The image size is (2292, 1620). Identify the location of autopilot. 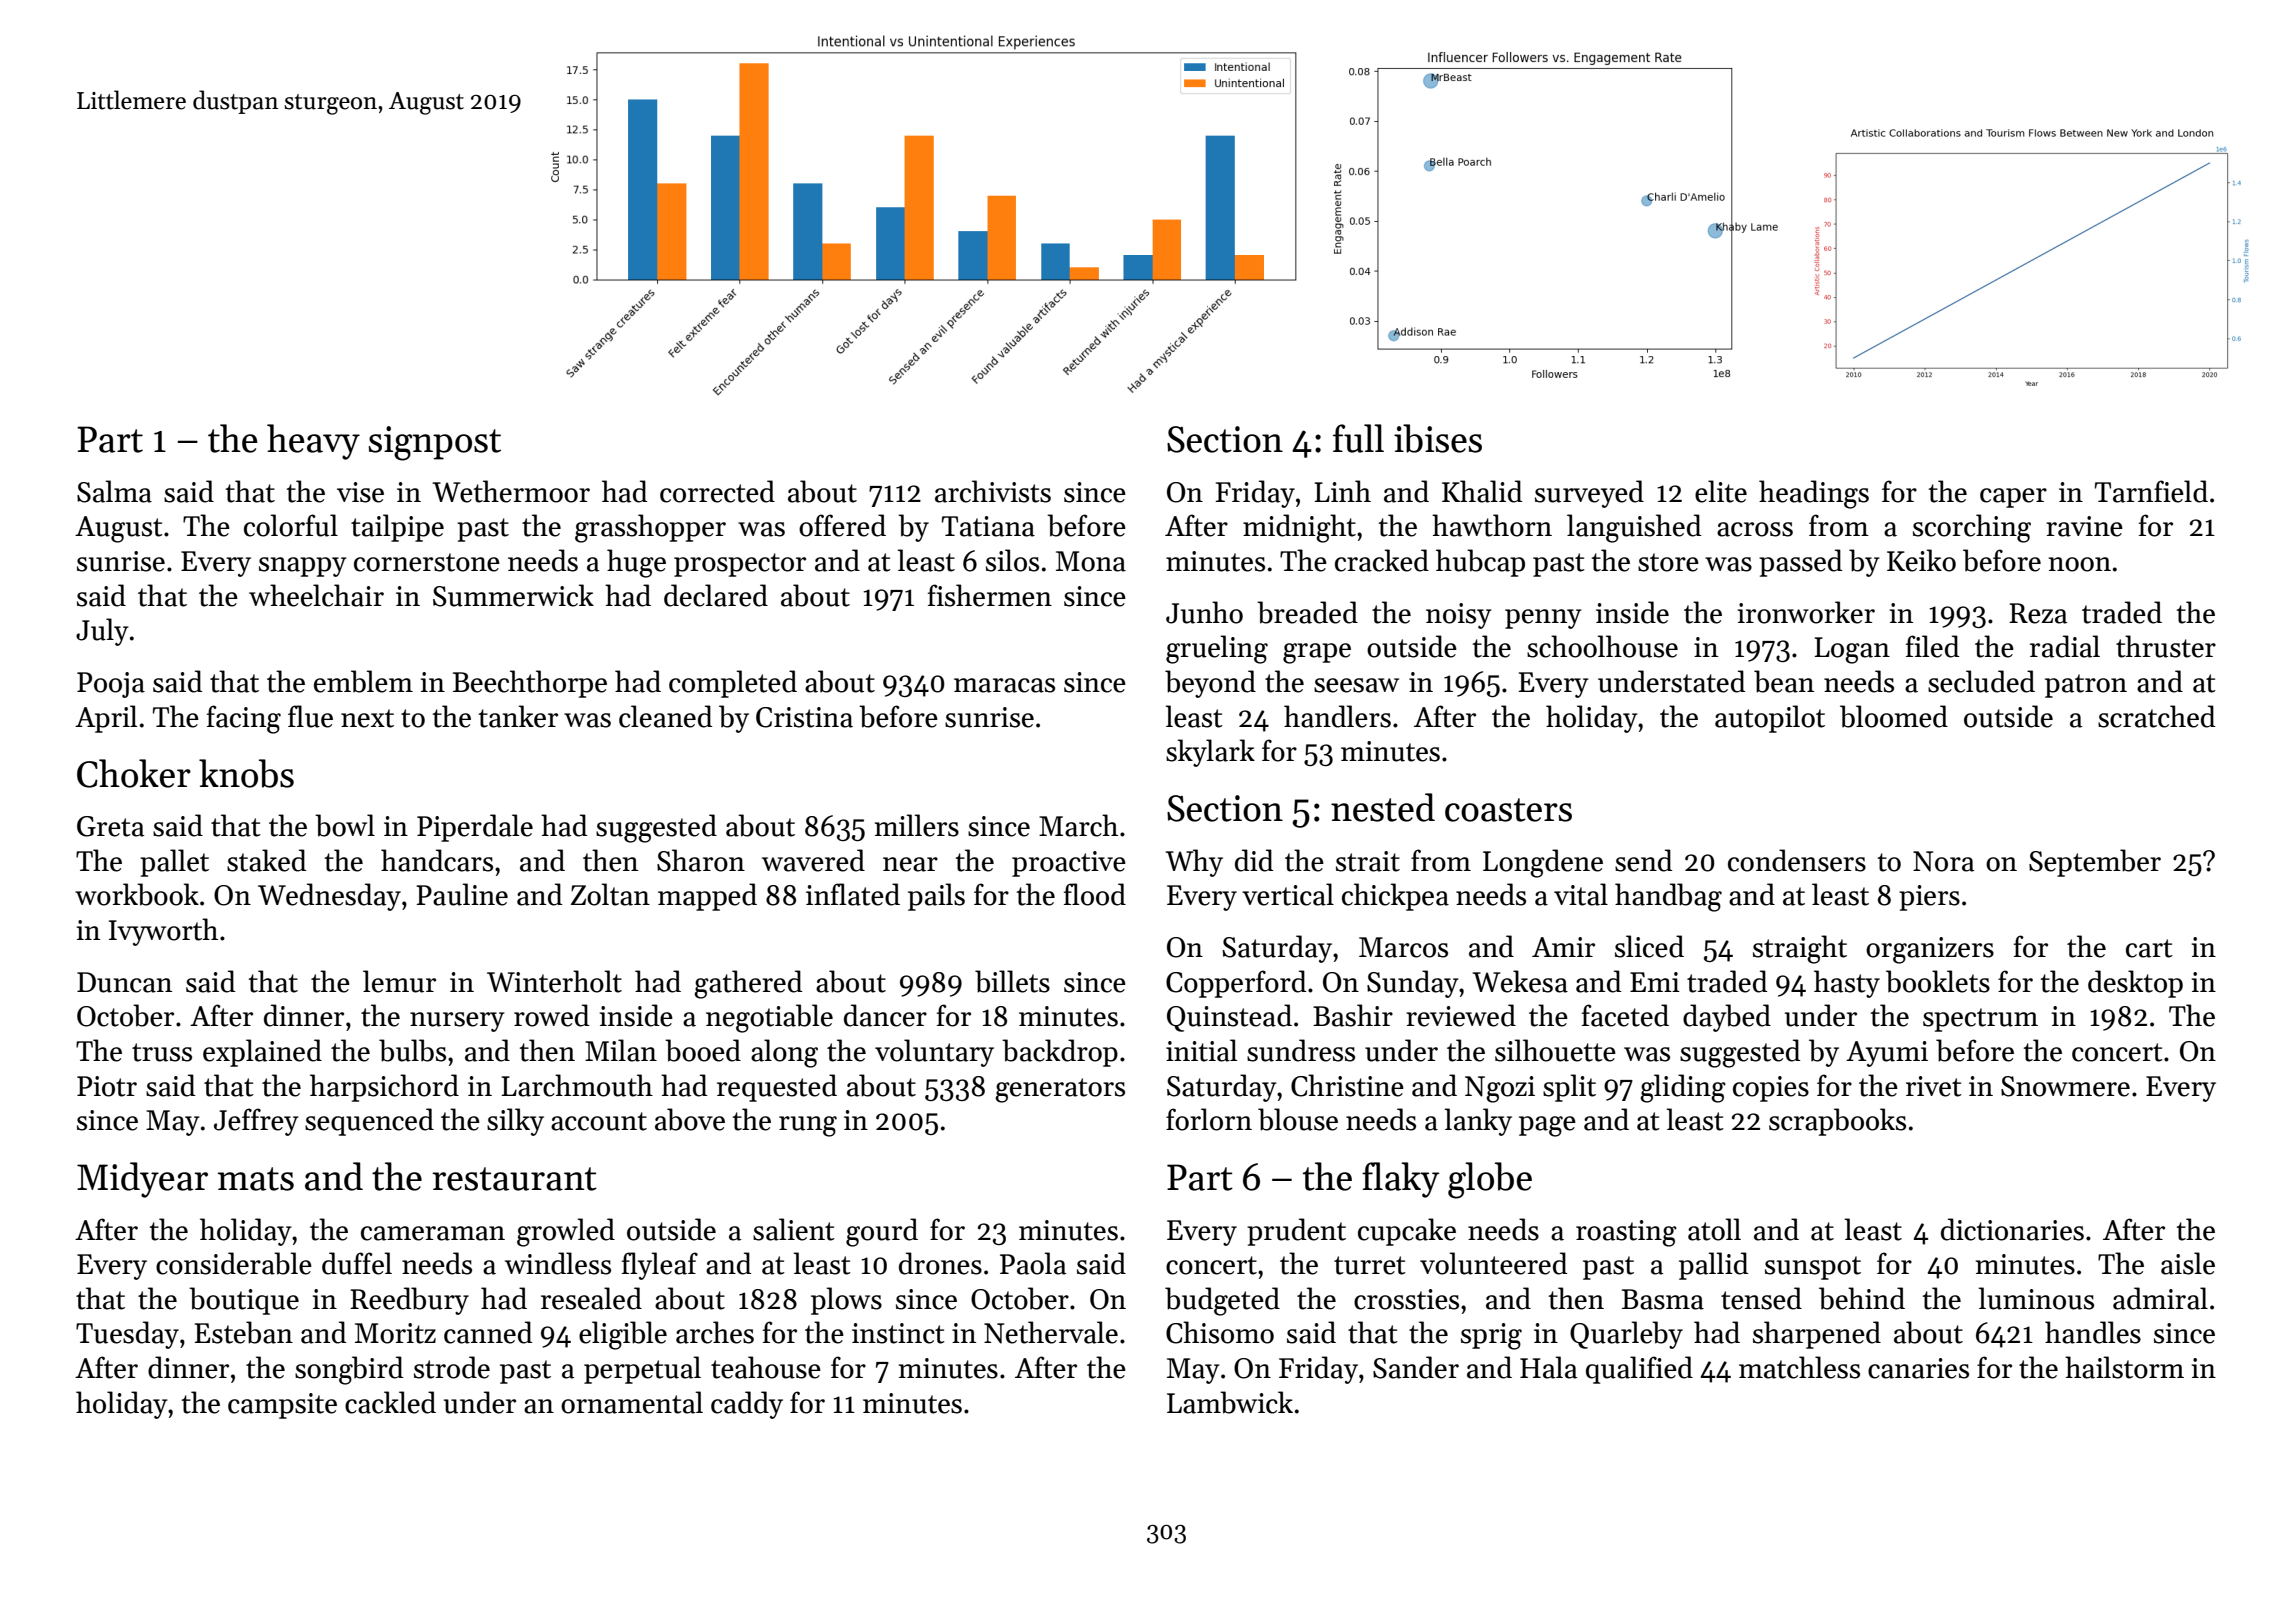
(1770, 719).
